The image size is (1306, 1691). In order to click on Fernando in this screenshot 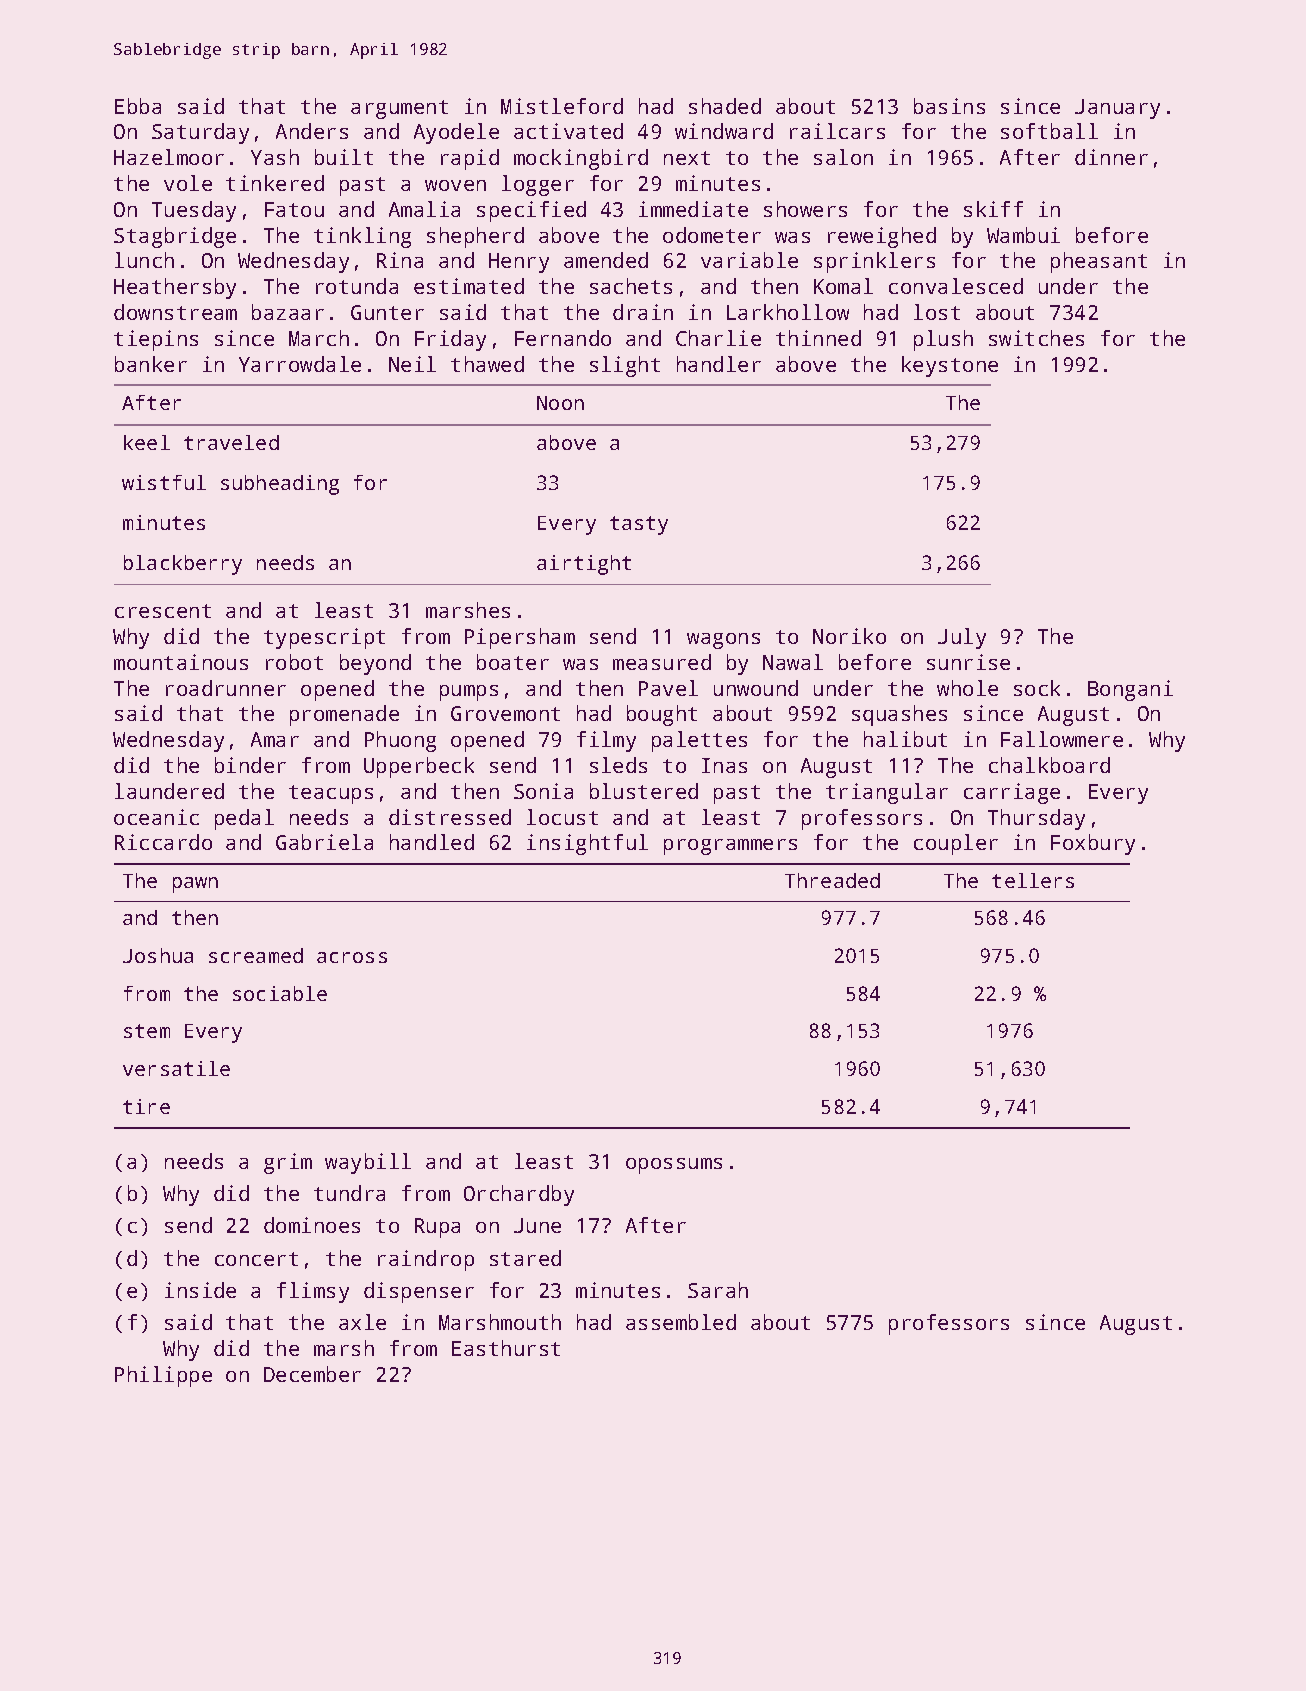, I will do `click(563, 338)`.
